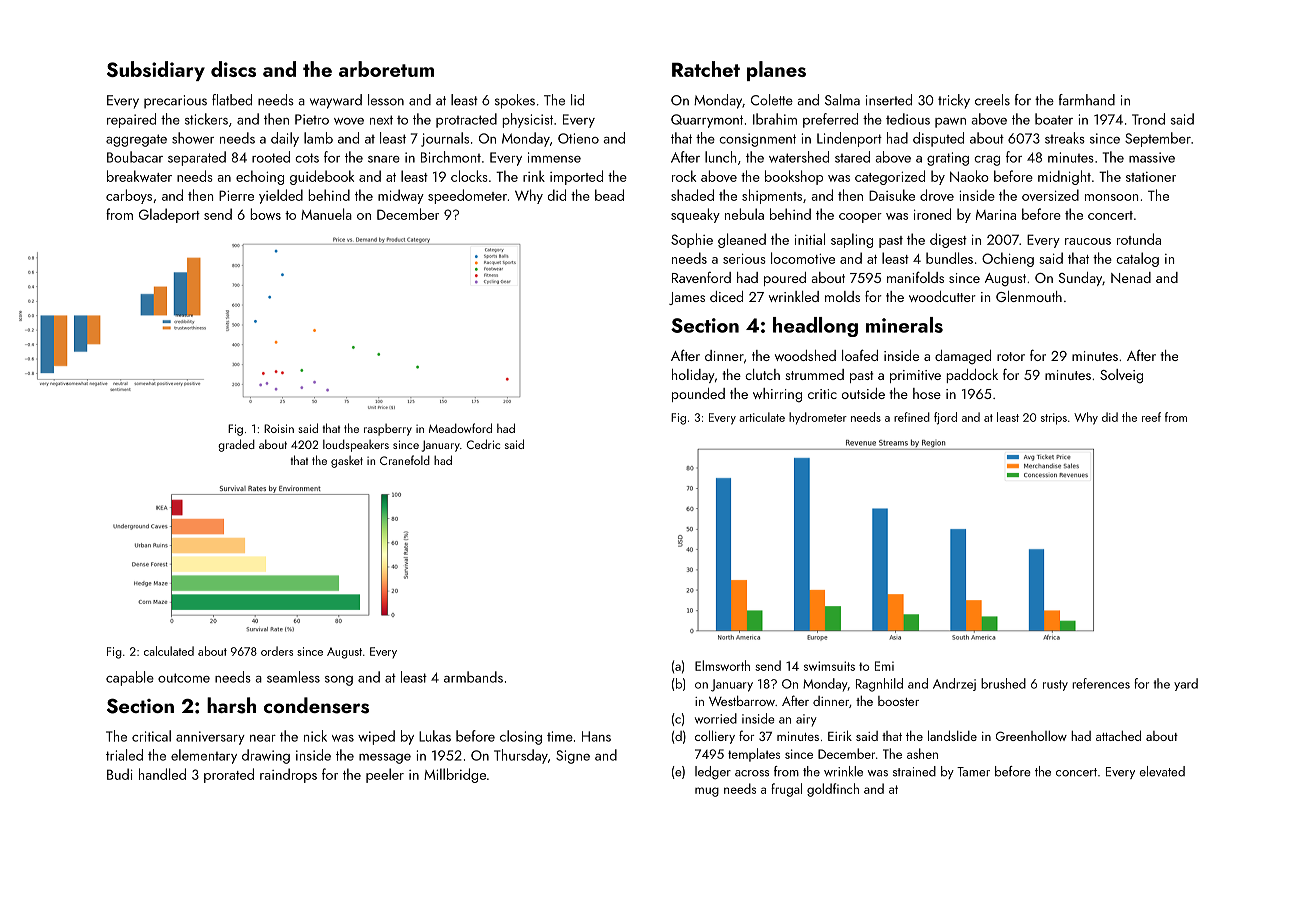 The width and height of the screenshot is (1308, 924). I want to click on repaired, so click(131, 120).
